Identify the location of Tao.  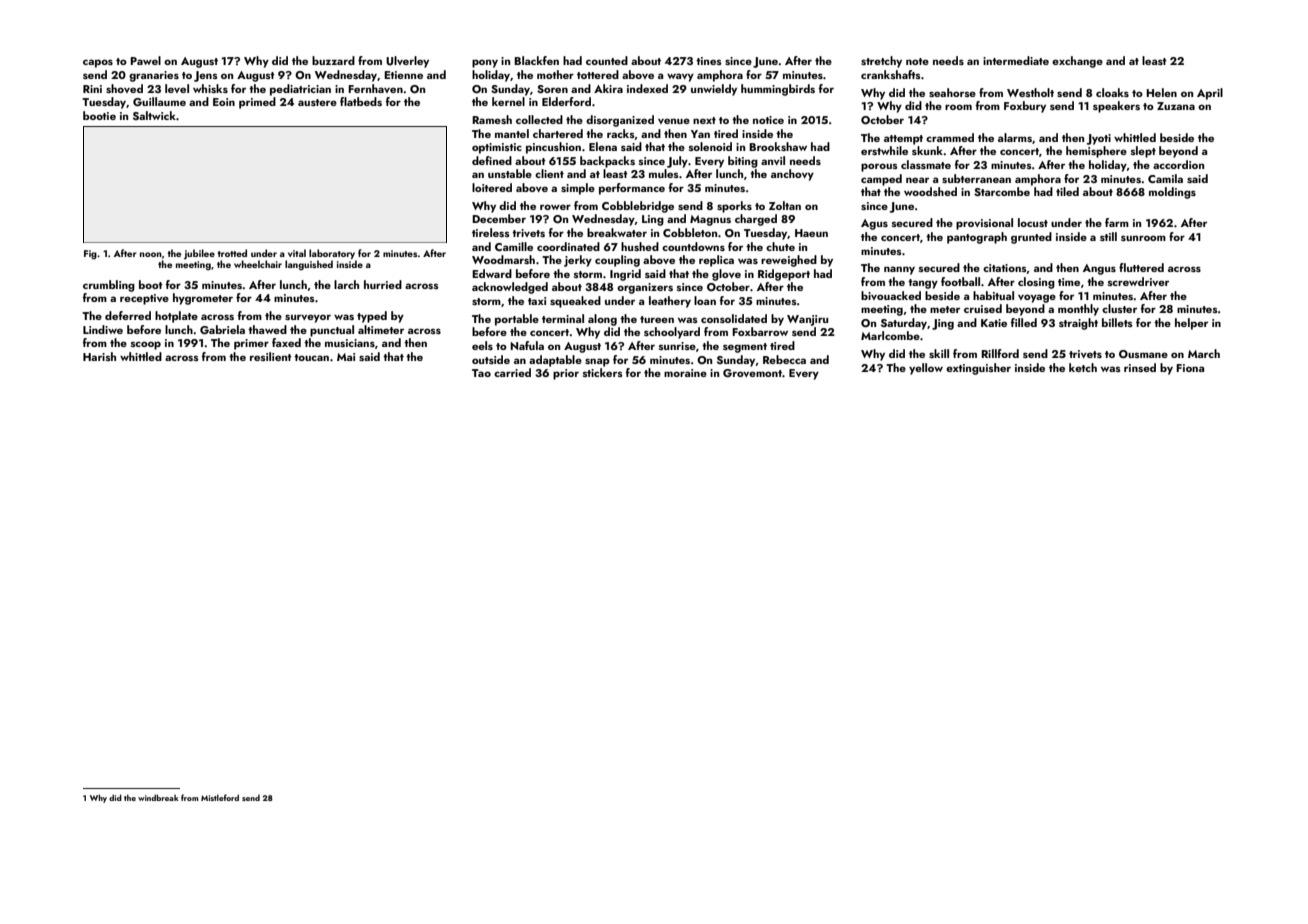
(481, 373).
